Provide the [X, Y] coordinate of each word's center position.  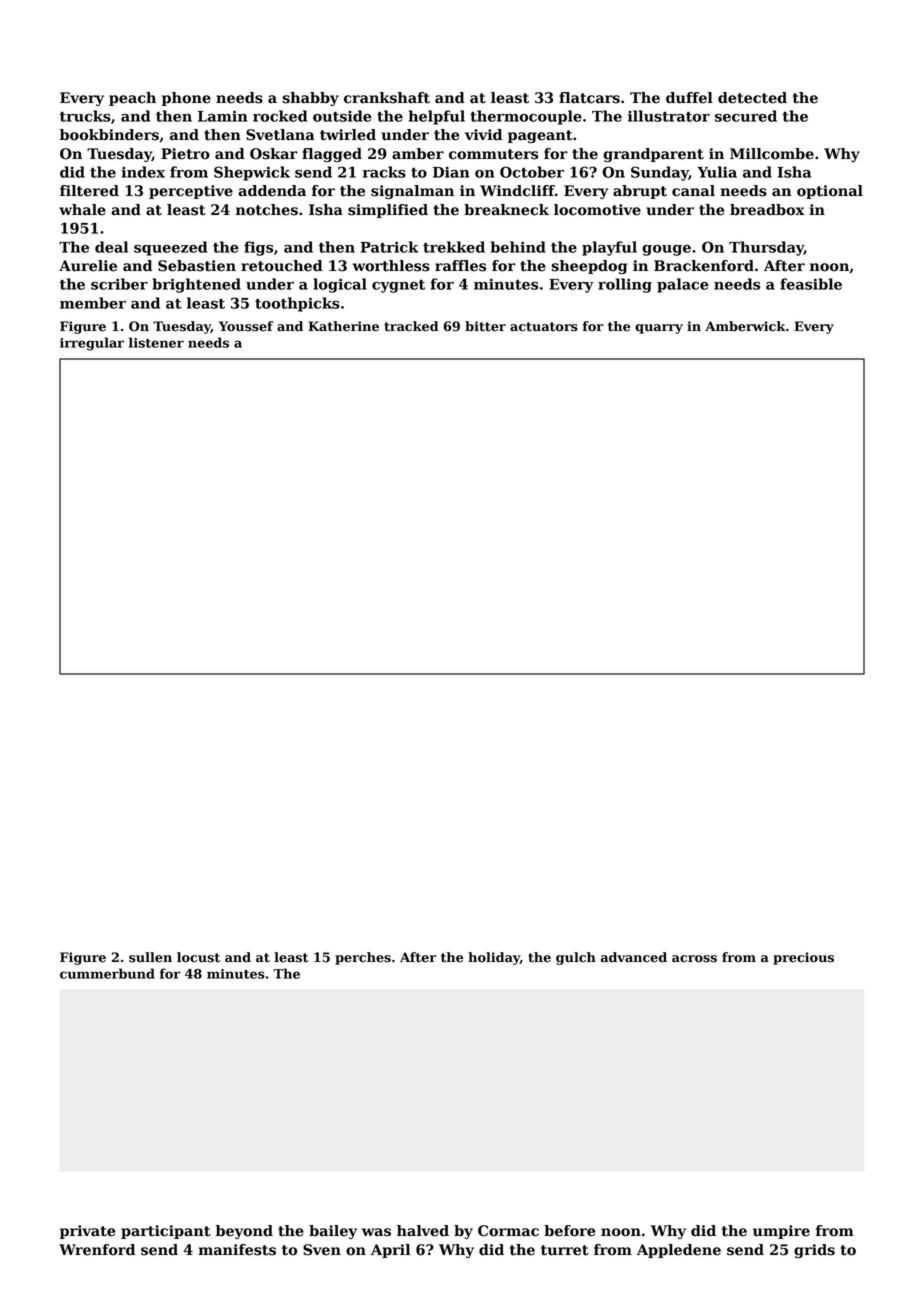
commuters [493, 154]
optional [830, 192]
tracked [411, 326]
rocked [280, 116]
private [88, 1232]
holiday [494, 958]
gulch [576, 958]
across [694, 959]
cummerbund [107, 973]
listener [156, 342]
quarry [659, 329]
